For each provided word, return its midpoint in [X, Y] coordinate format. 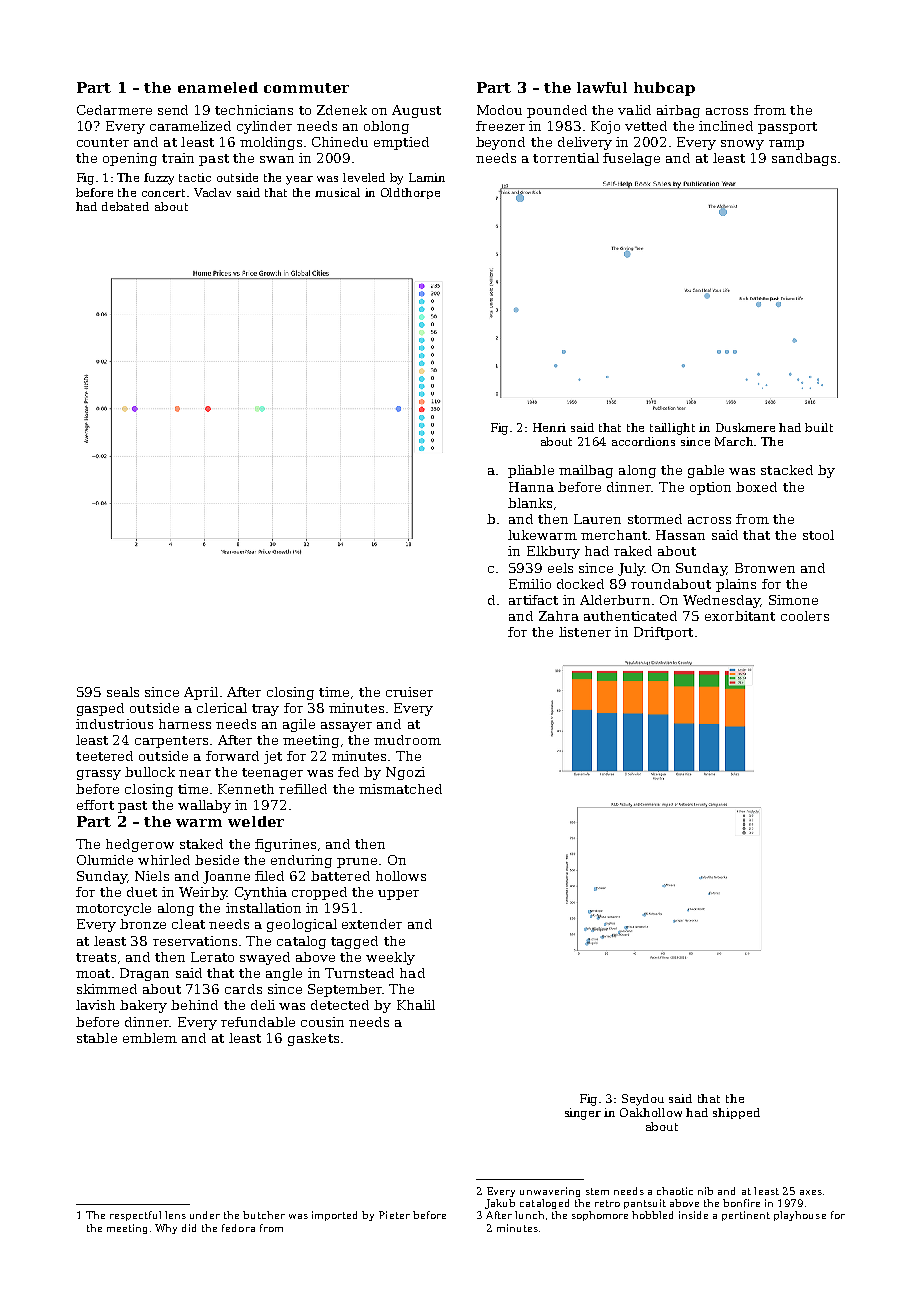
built [819, 427]
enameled [218, 87]
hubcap [664, 89]
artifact [533, 600]
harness [185, 724]
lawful [602, 87]
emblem [150, 1038]
